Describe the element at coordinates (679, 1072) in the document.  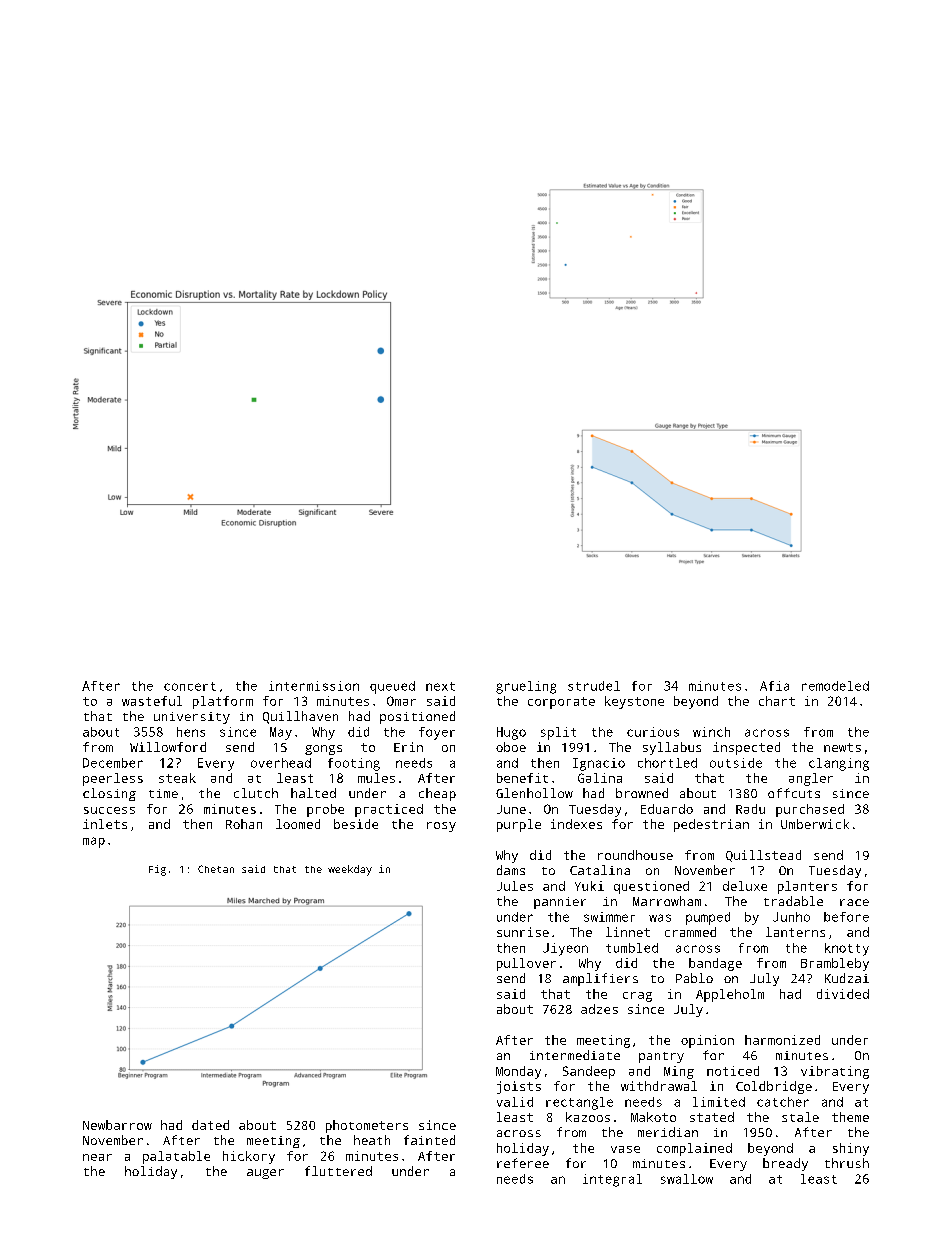
I see `Ming` at that location.
